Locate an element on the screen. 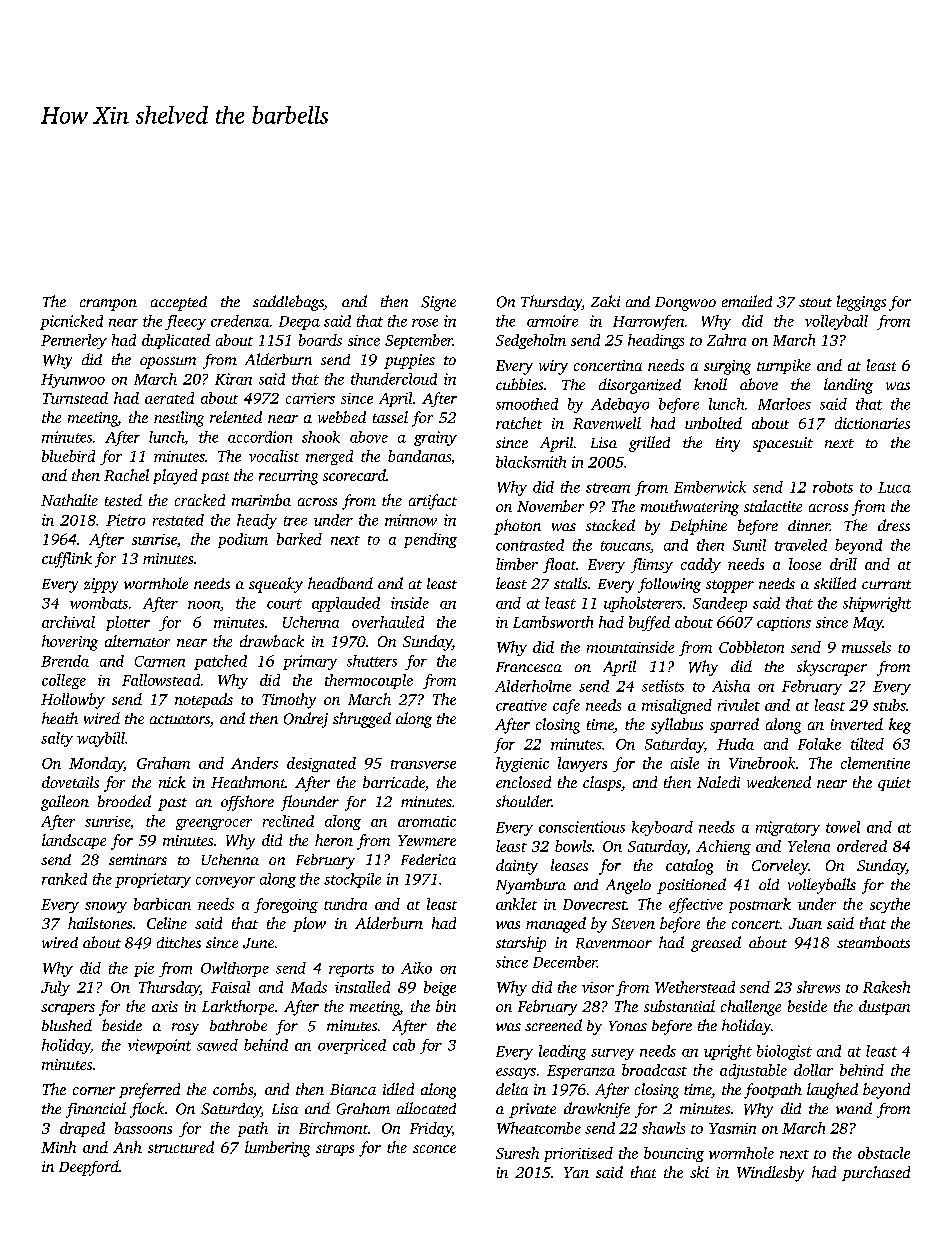  June is located at coordinates (258, 943).
